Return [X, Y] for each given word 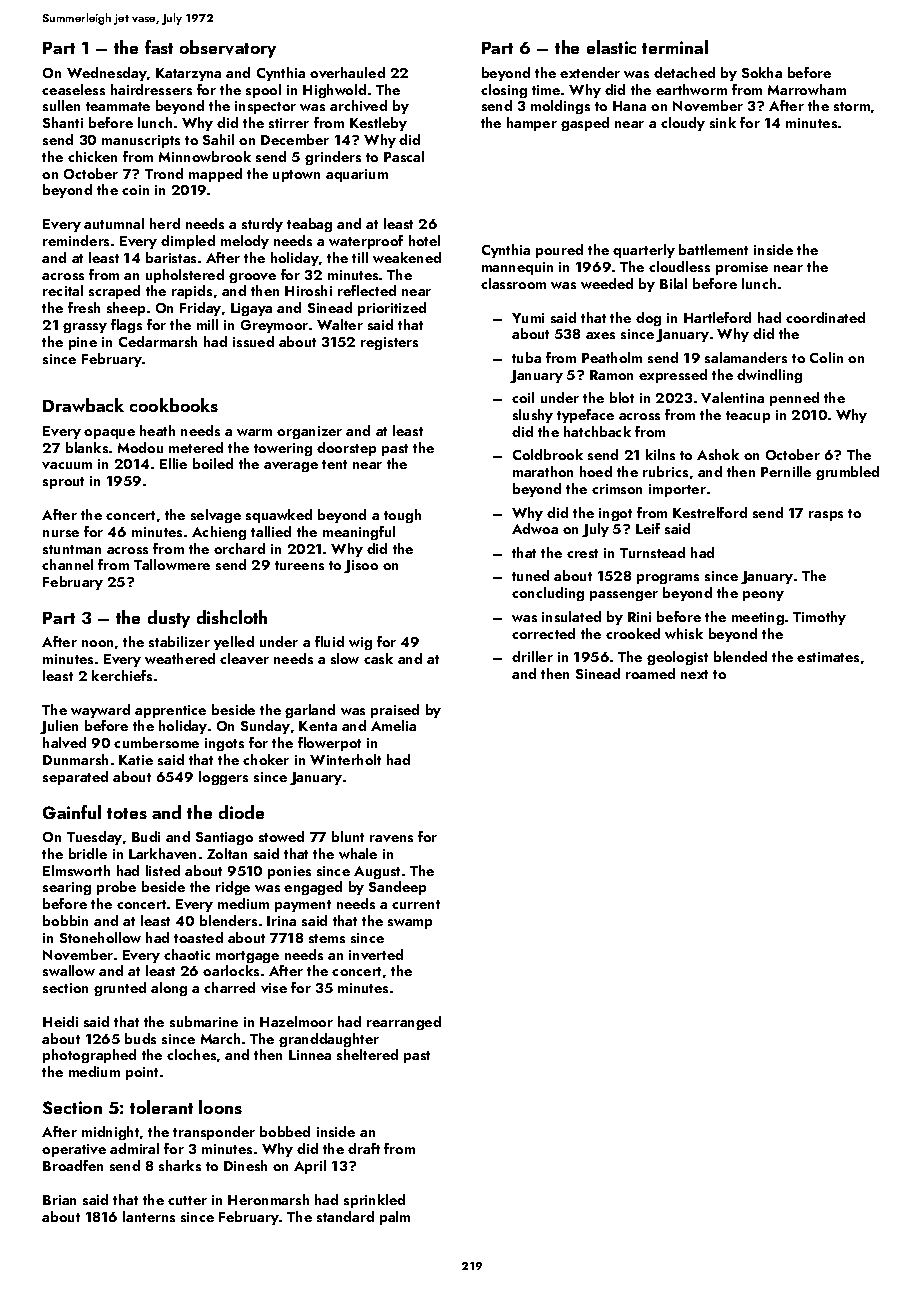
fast [159, 47]
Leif [648, 528]
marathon [543, 471]
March [220, 1038]
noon [97, 643]
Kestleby [378, 124]
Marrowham [807, 89]
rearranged [404, 1023]
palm [395, 1218]
